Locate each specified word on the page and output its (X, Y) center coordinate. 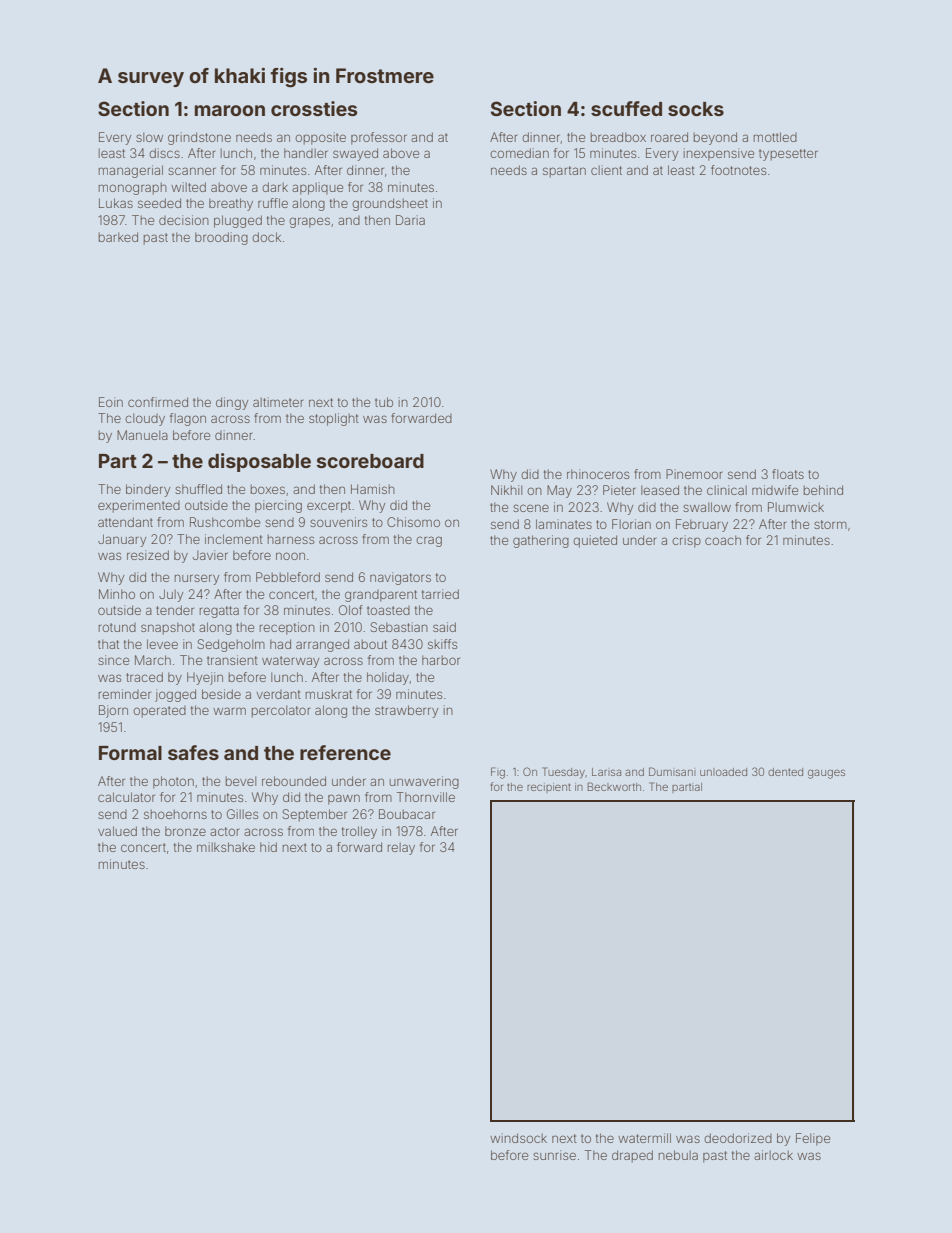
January (122, 540)
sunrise (554, 1155)
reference (345, 752)
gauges (826, 774)
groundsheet (390, 204)
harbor (441, 660)
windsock (518, 1138)
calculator (126, 797)
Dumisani (672, 771)
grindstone (199, 138)
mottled (775, 137)
